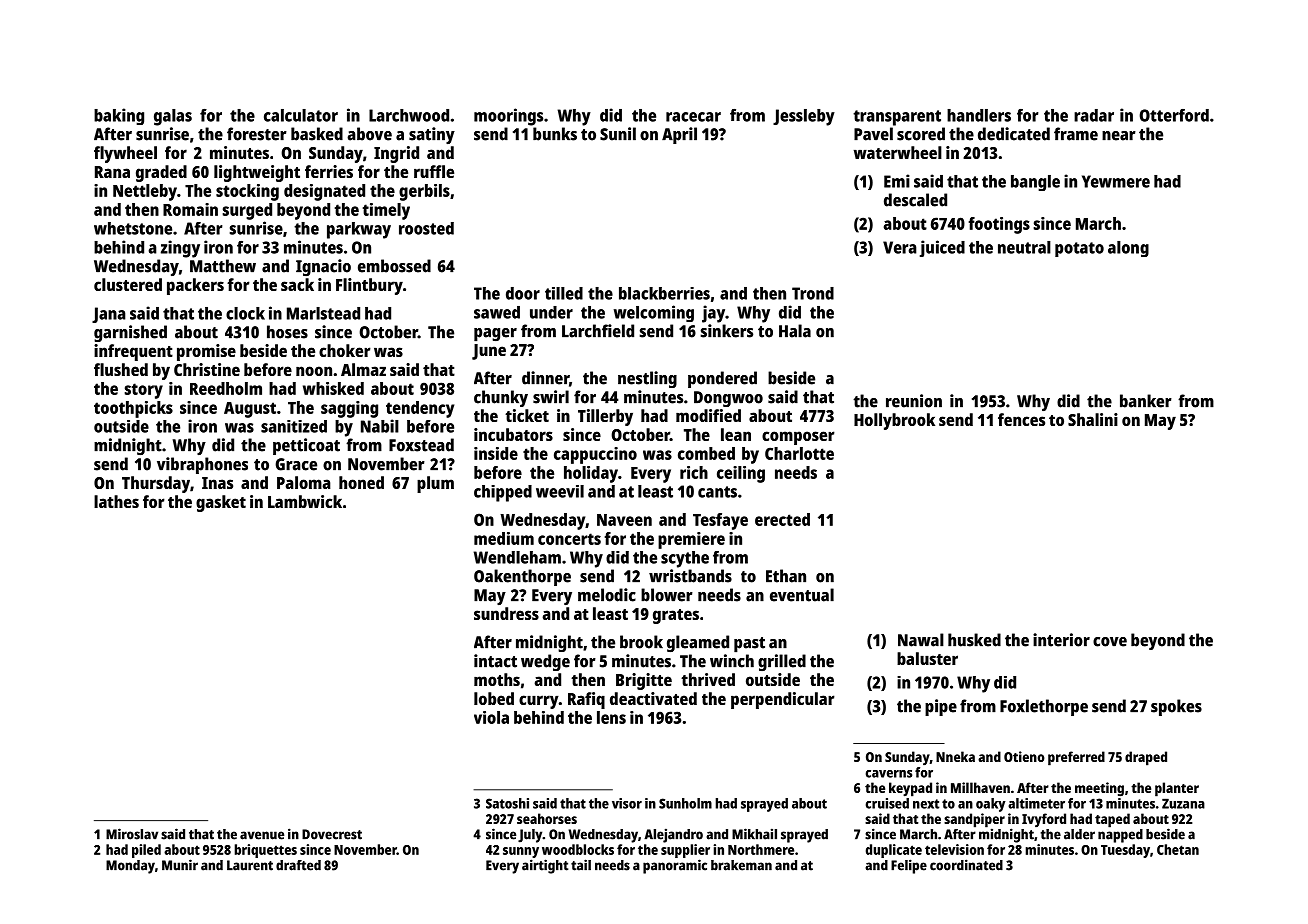 The height and width of the screenshot is (924, 1308). I want to click on seahorses, so click(547, 818).
